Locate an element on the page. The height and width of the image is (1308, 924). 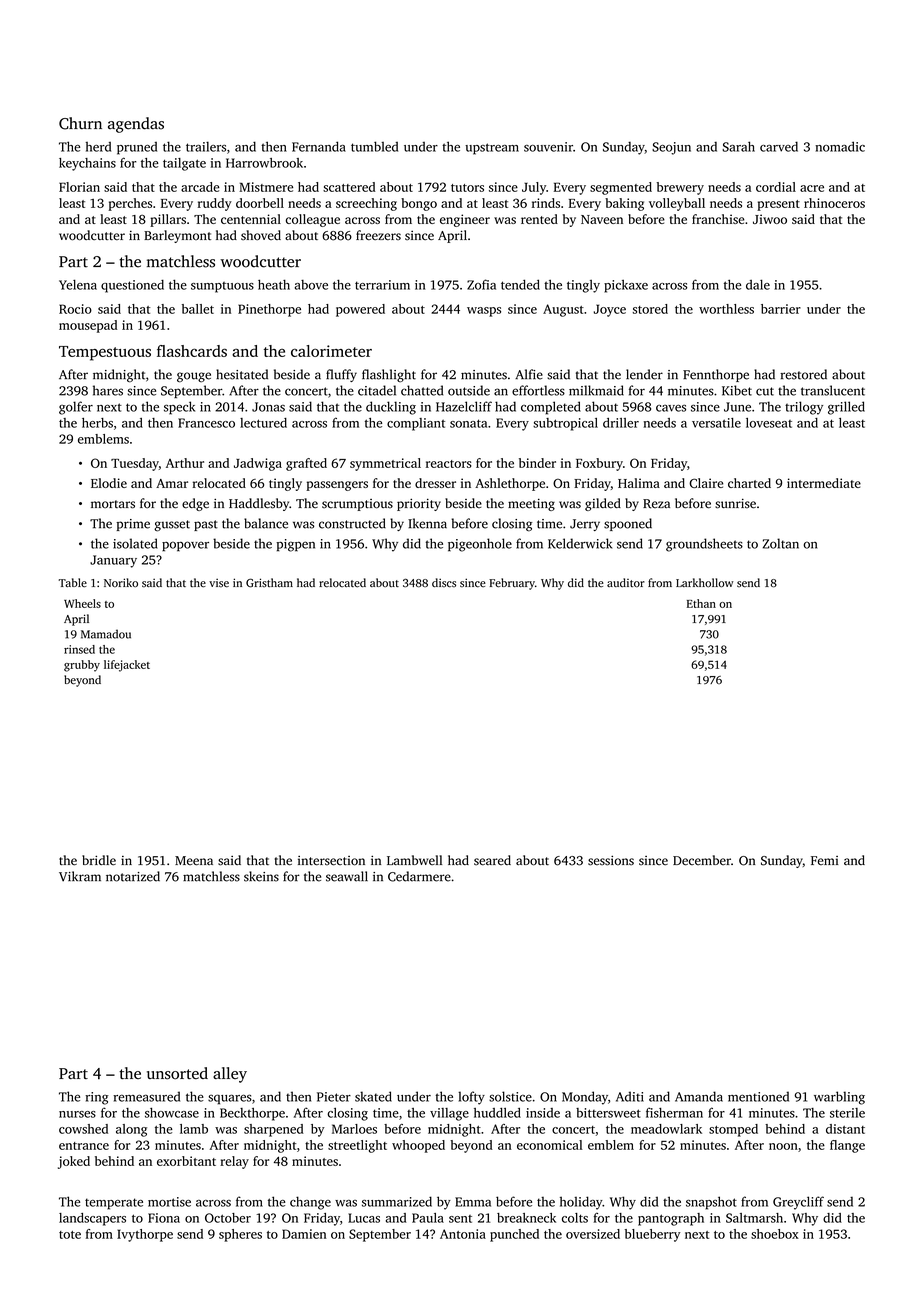
Gristham is located at coordinates (269, 583).
